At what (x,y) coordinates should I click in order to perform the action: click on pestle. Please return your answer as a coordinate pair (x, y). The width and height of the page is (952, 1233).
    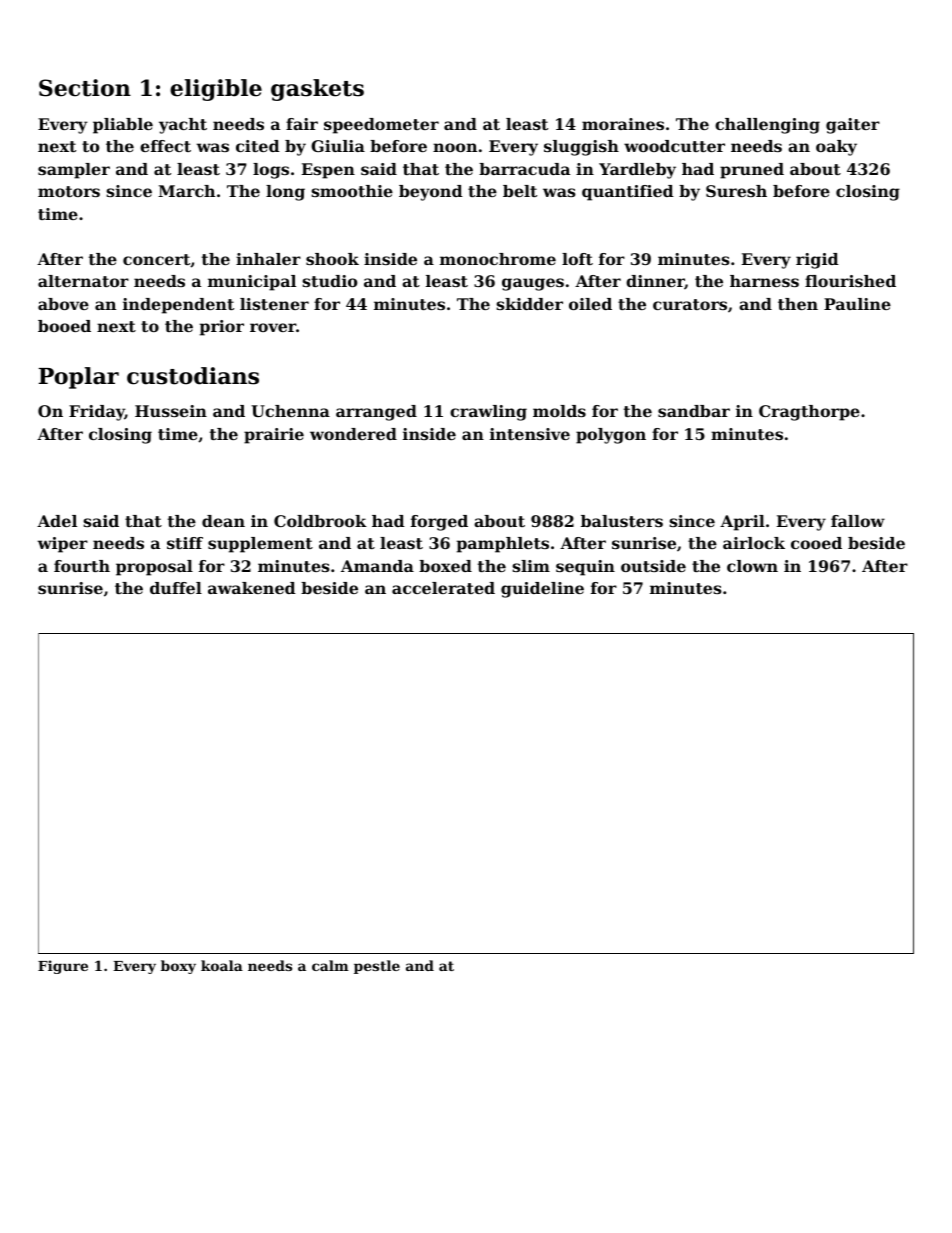
    Looking at the image, I should click on (377, 967).
